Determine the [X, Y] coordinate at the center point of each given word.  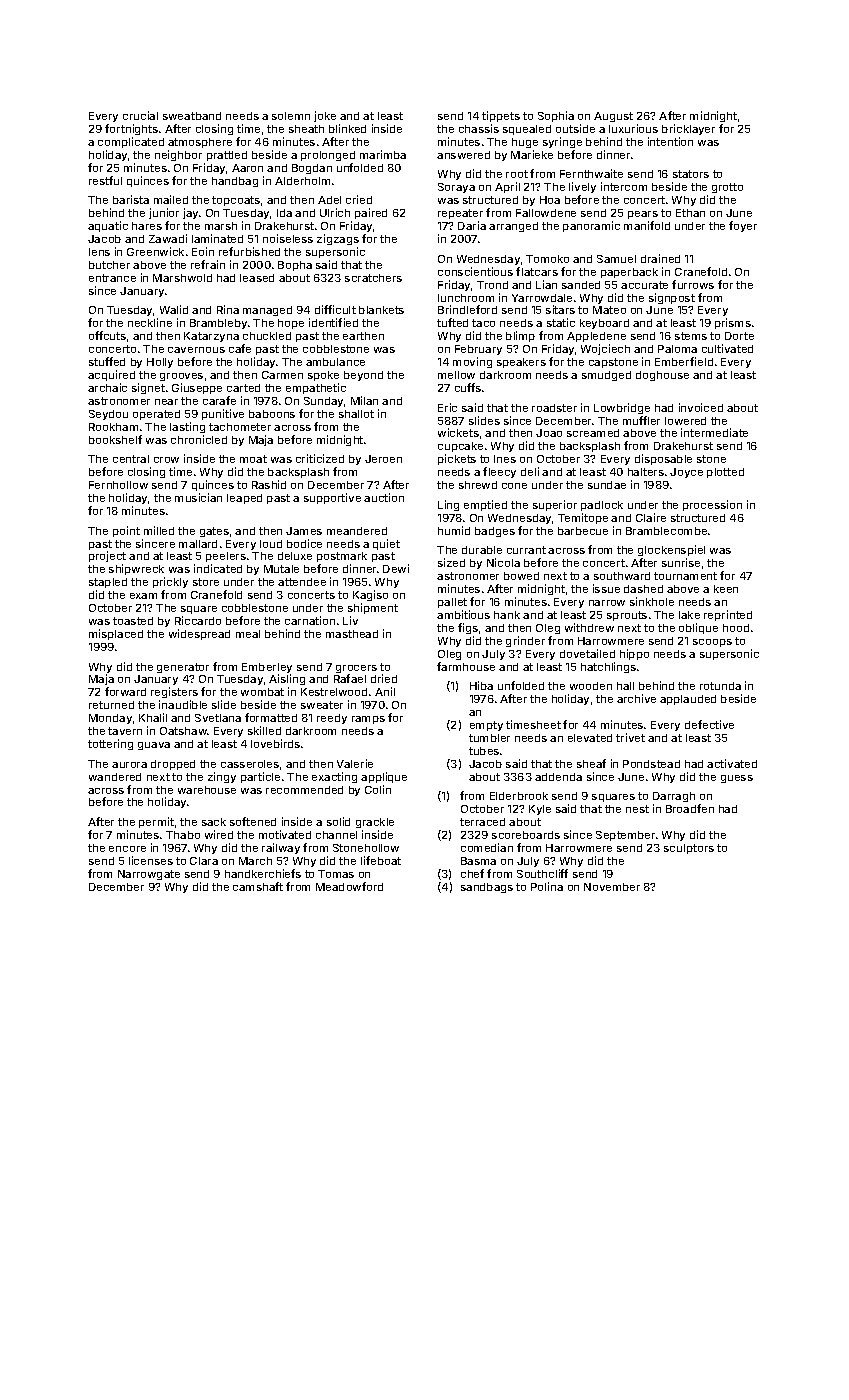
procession [712, 505]
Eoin [203, 251]
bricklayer [688, 129]
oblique [698, 628]
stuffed [107, 361]
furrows [693, 284]
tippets [501, 116]
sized [451, 562]
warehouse [207, 790]
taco [483, 323]
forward [125, 691]
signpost [672, 298]
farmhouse [466, 666]
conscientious [475, 271]
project [107, 556]
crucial [140, 115]
